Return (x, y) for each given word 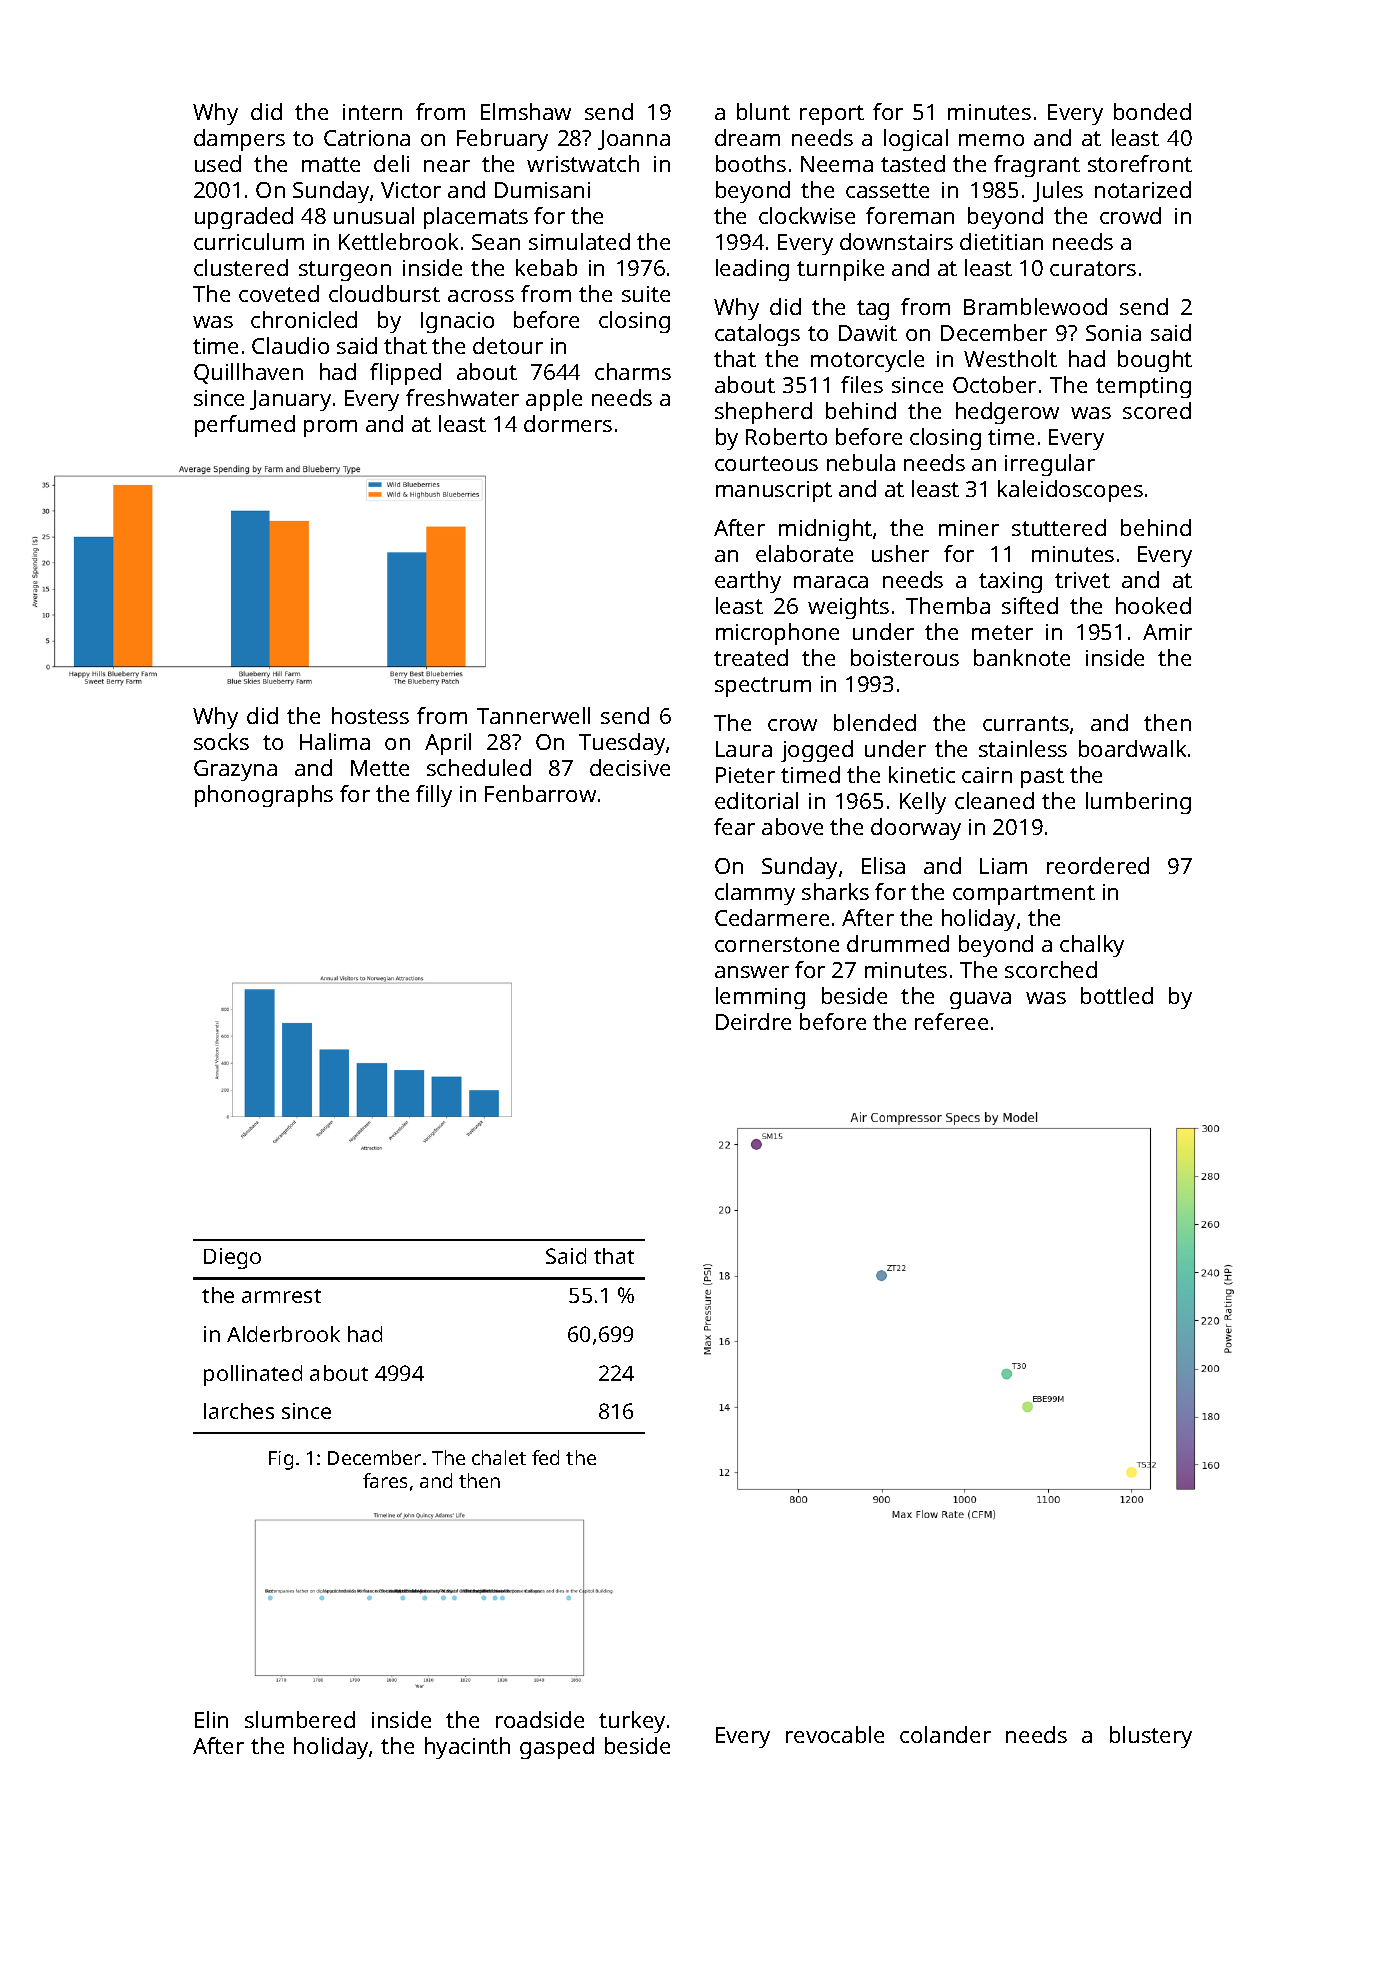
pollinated (253, 1375)
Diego (232, 1258)
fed (545, 1457)
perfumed (245, 426)
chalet (499, 1457)
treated (751, 657)
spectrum (763, 687)
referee (951, 1021)
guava (980, 1000)
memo (991, 140)
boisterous (905, 657)
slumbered (300, 1719)
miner (969, 528)
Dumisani (542, 190)
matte (331, 164)
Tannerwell (533, 715)
